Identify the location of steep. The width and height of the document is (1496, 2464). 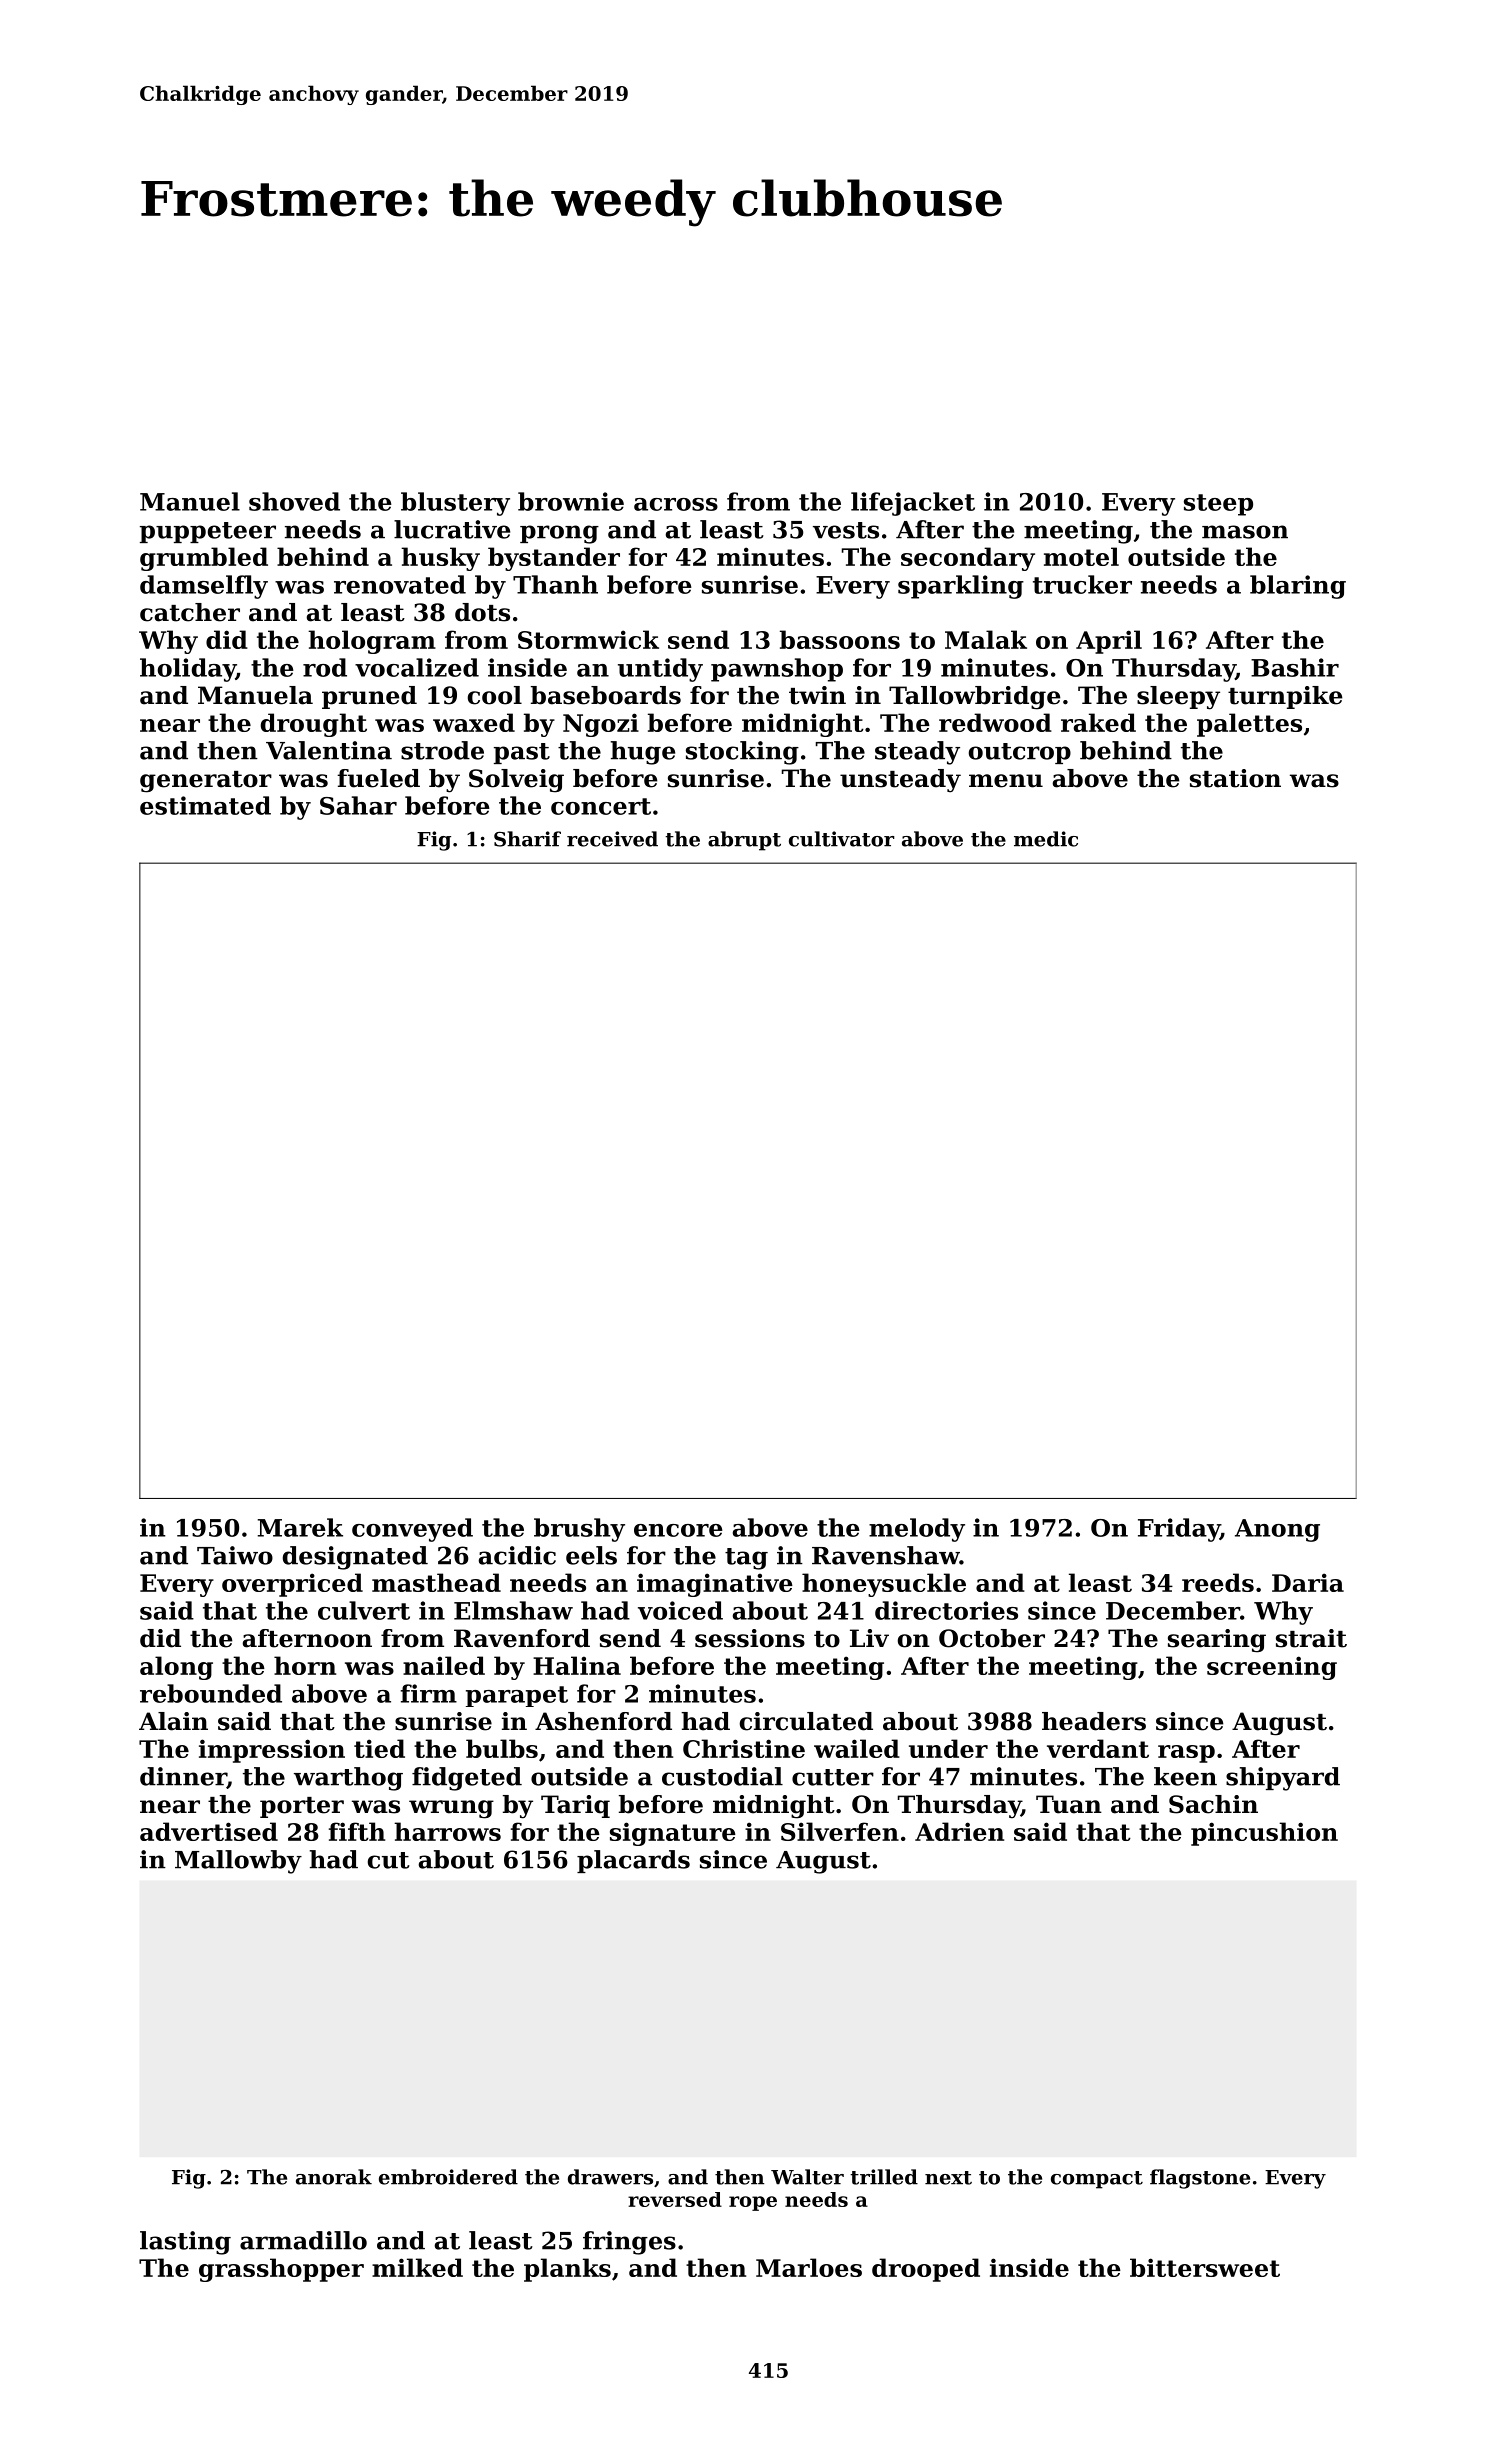
(1218, 505).
